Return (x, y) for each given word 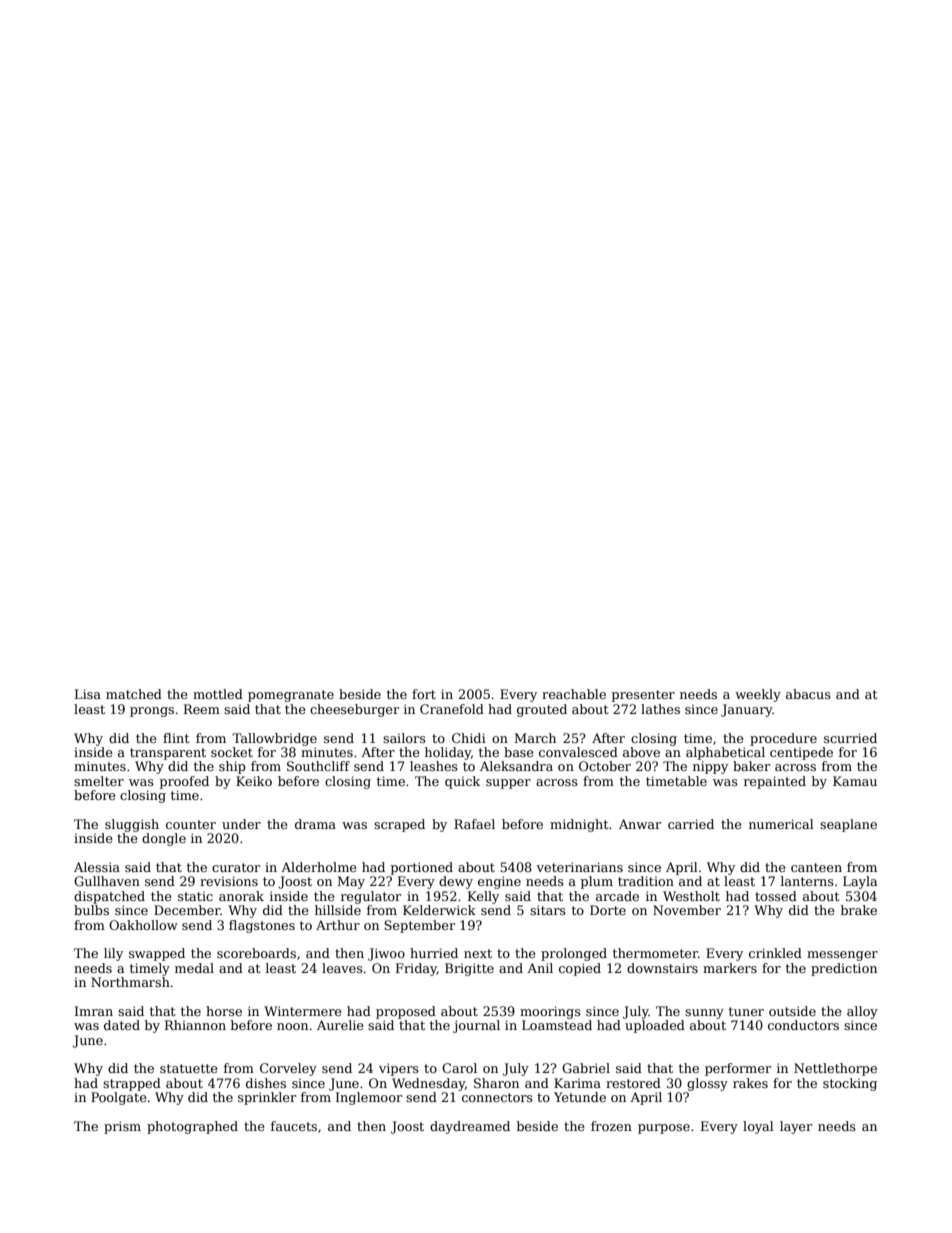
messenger (842, 956)
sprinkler (267, 1098)
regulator (371, 897)
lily (113, 954)
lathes (660, 709)
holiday (448, 753)
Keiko (254, 781)
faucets (294, 1126)
